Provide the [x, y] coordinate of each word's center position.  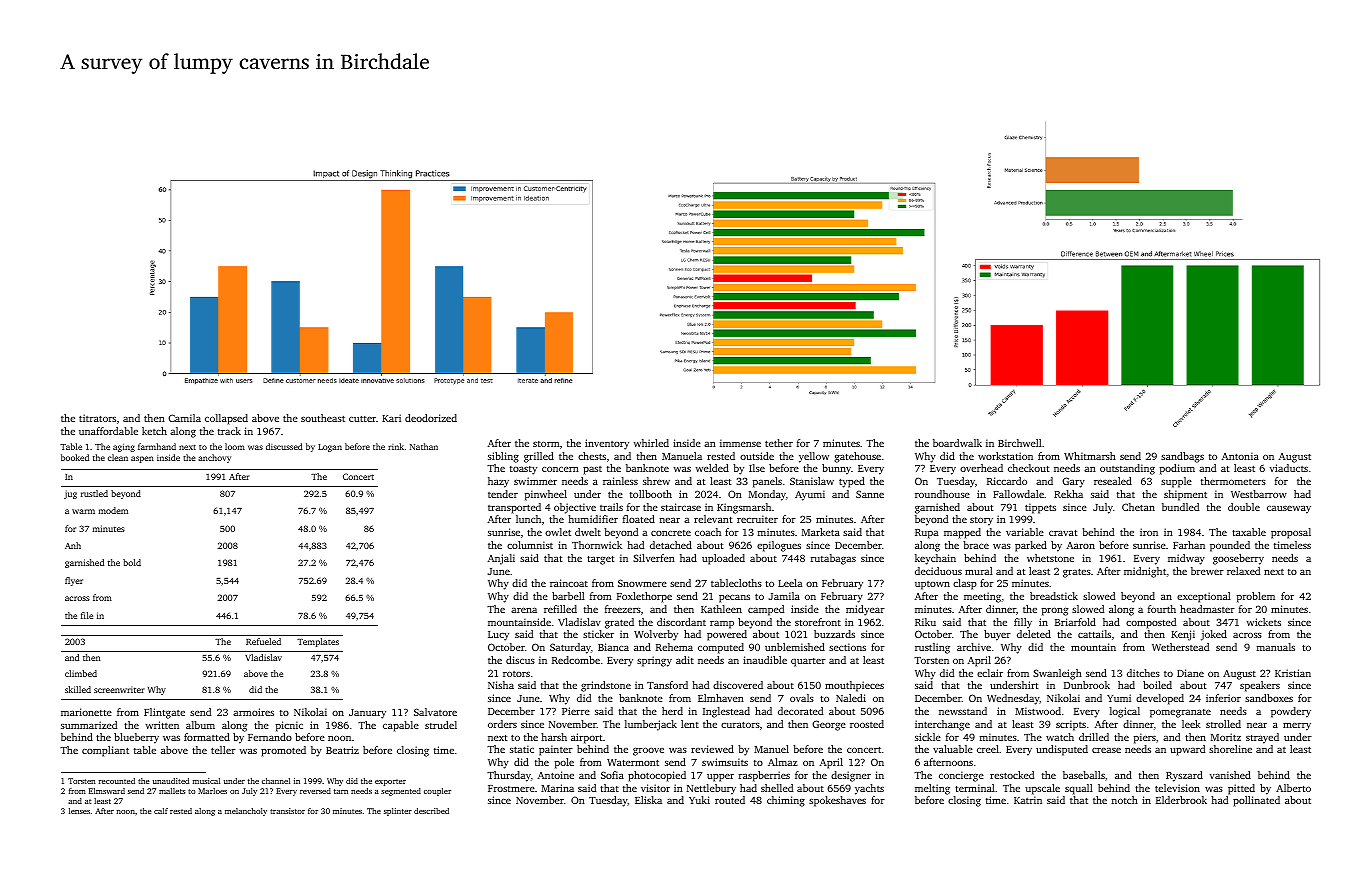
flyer [74, 581]
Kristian [1293, 673]
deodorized [431, 418]
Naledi [851, 698]
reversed [315, 791]
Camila [184, 418]
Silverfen [654, 558]
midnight [1145, 572]
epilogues [779, 546]
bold [132, 562]
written [162, 725]
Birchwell [1020, 443]
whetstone [1050, 558]
